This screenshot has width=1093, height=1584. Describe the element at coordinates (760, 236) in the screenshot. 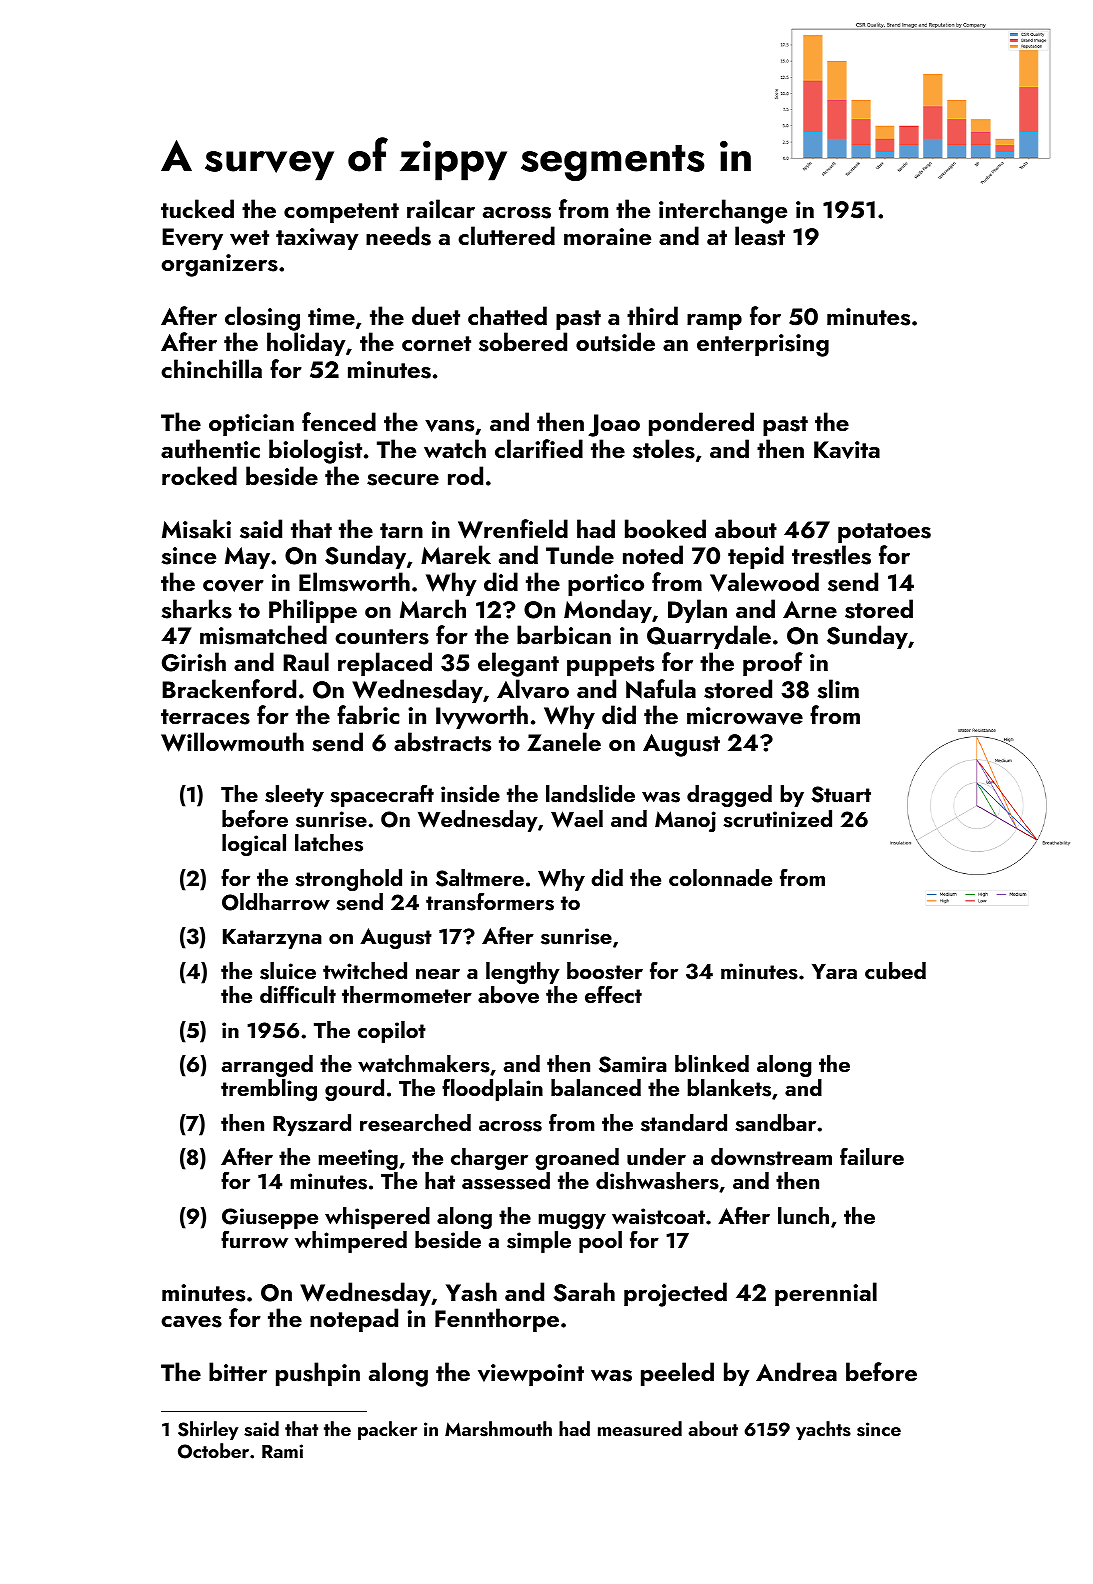

I see `least` at that location.
